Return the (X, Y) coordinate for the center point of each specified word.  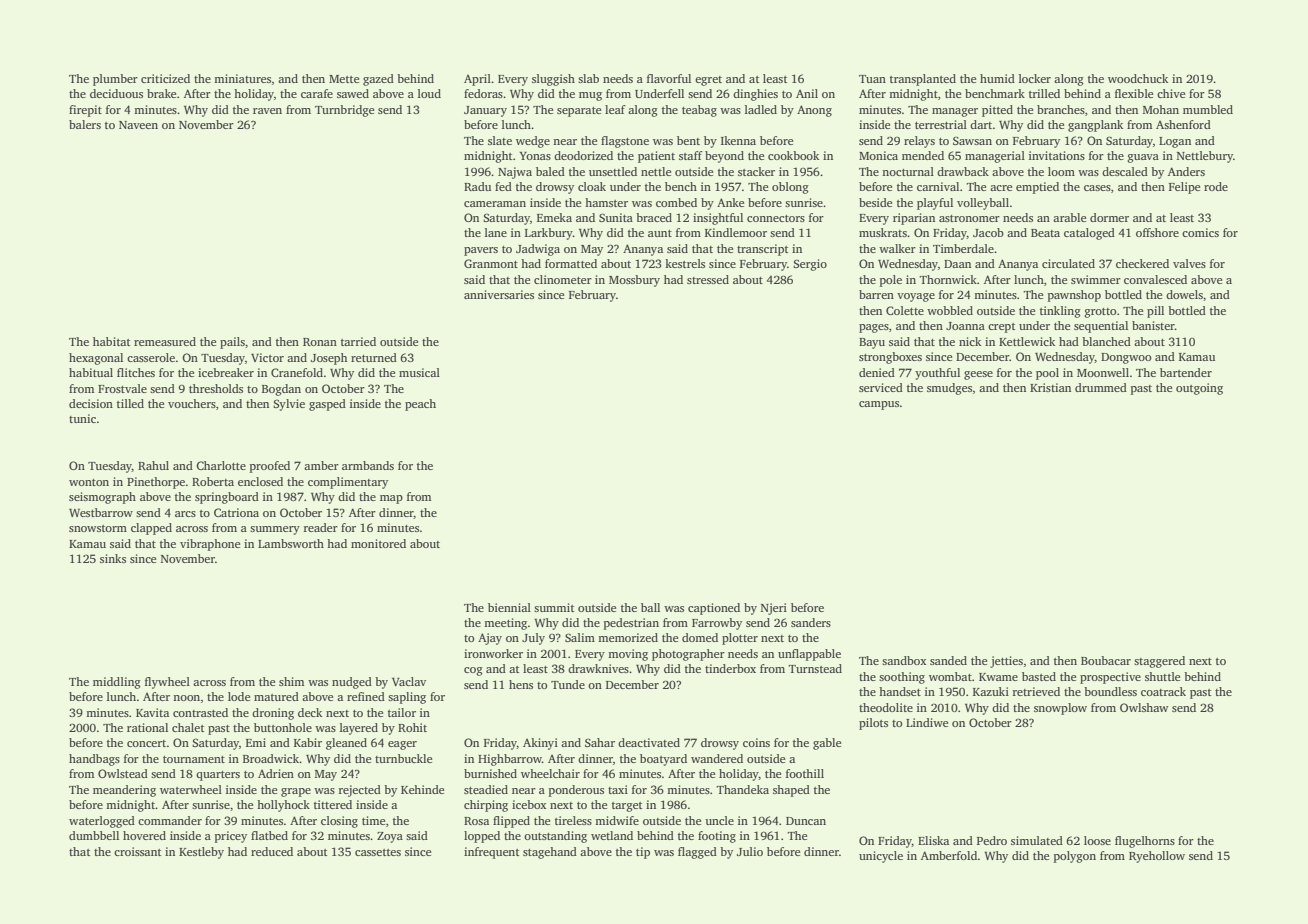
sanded (948, 660)
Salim (580, 637)
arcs (185, 514)
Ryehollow (1157, 857)
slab (588, 78)
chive (1171, 93)
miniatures (242, 78)
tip (643, 853)
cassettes (378, 852)
